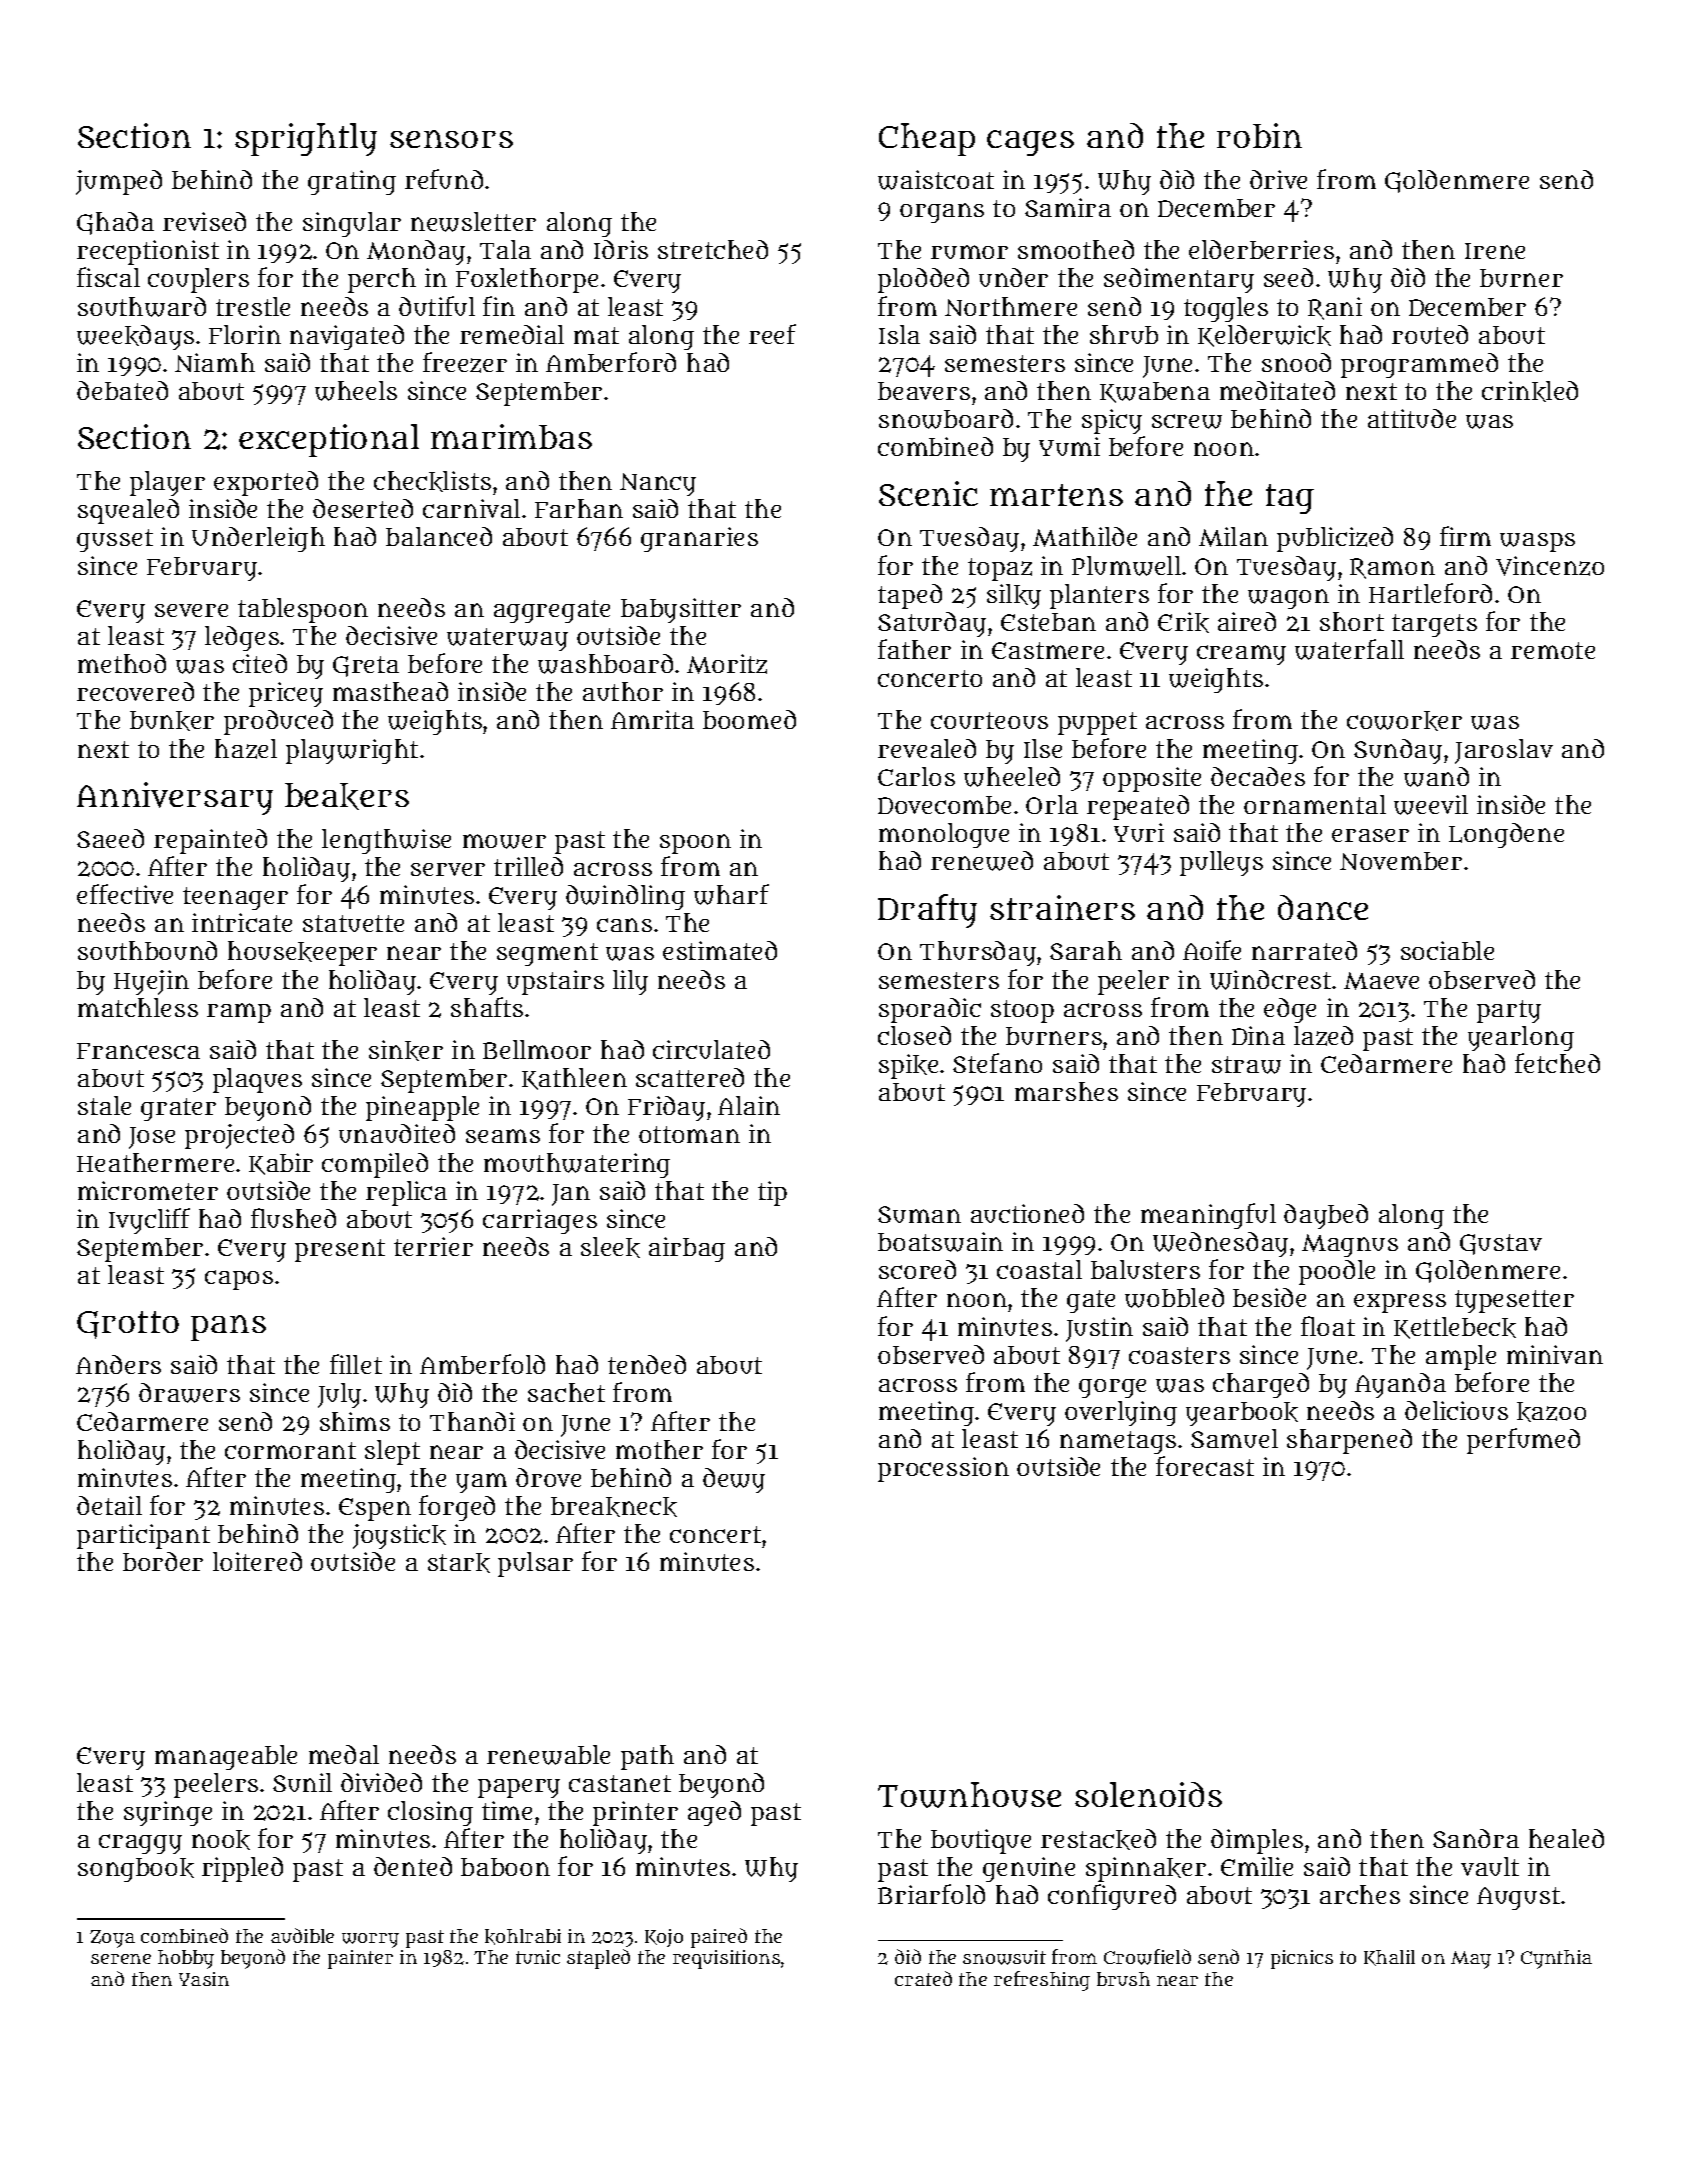 Image resolution: width=1683 pixels, height=2178 pixels. What do you see at coordinates (1085, 537) in the image?
I see `Mathilde` at bounding box center [1085, 537].
